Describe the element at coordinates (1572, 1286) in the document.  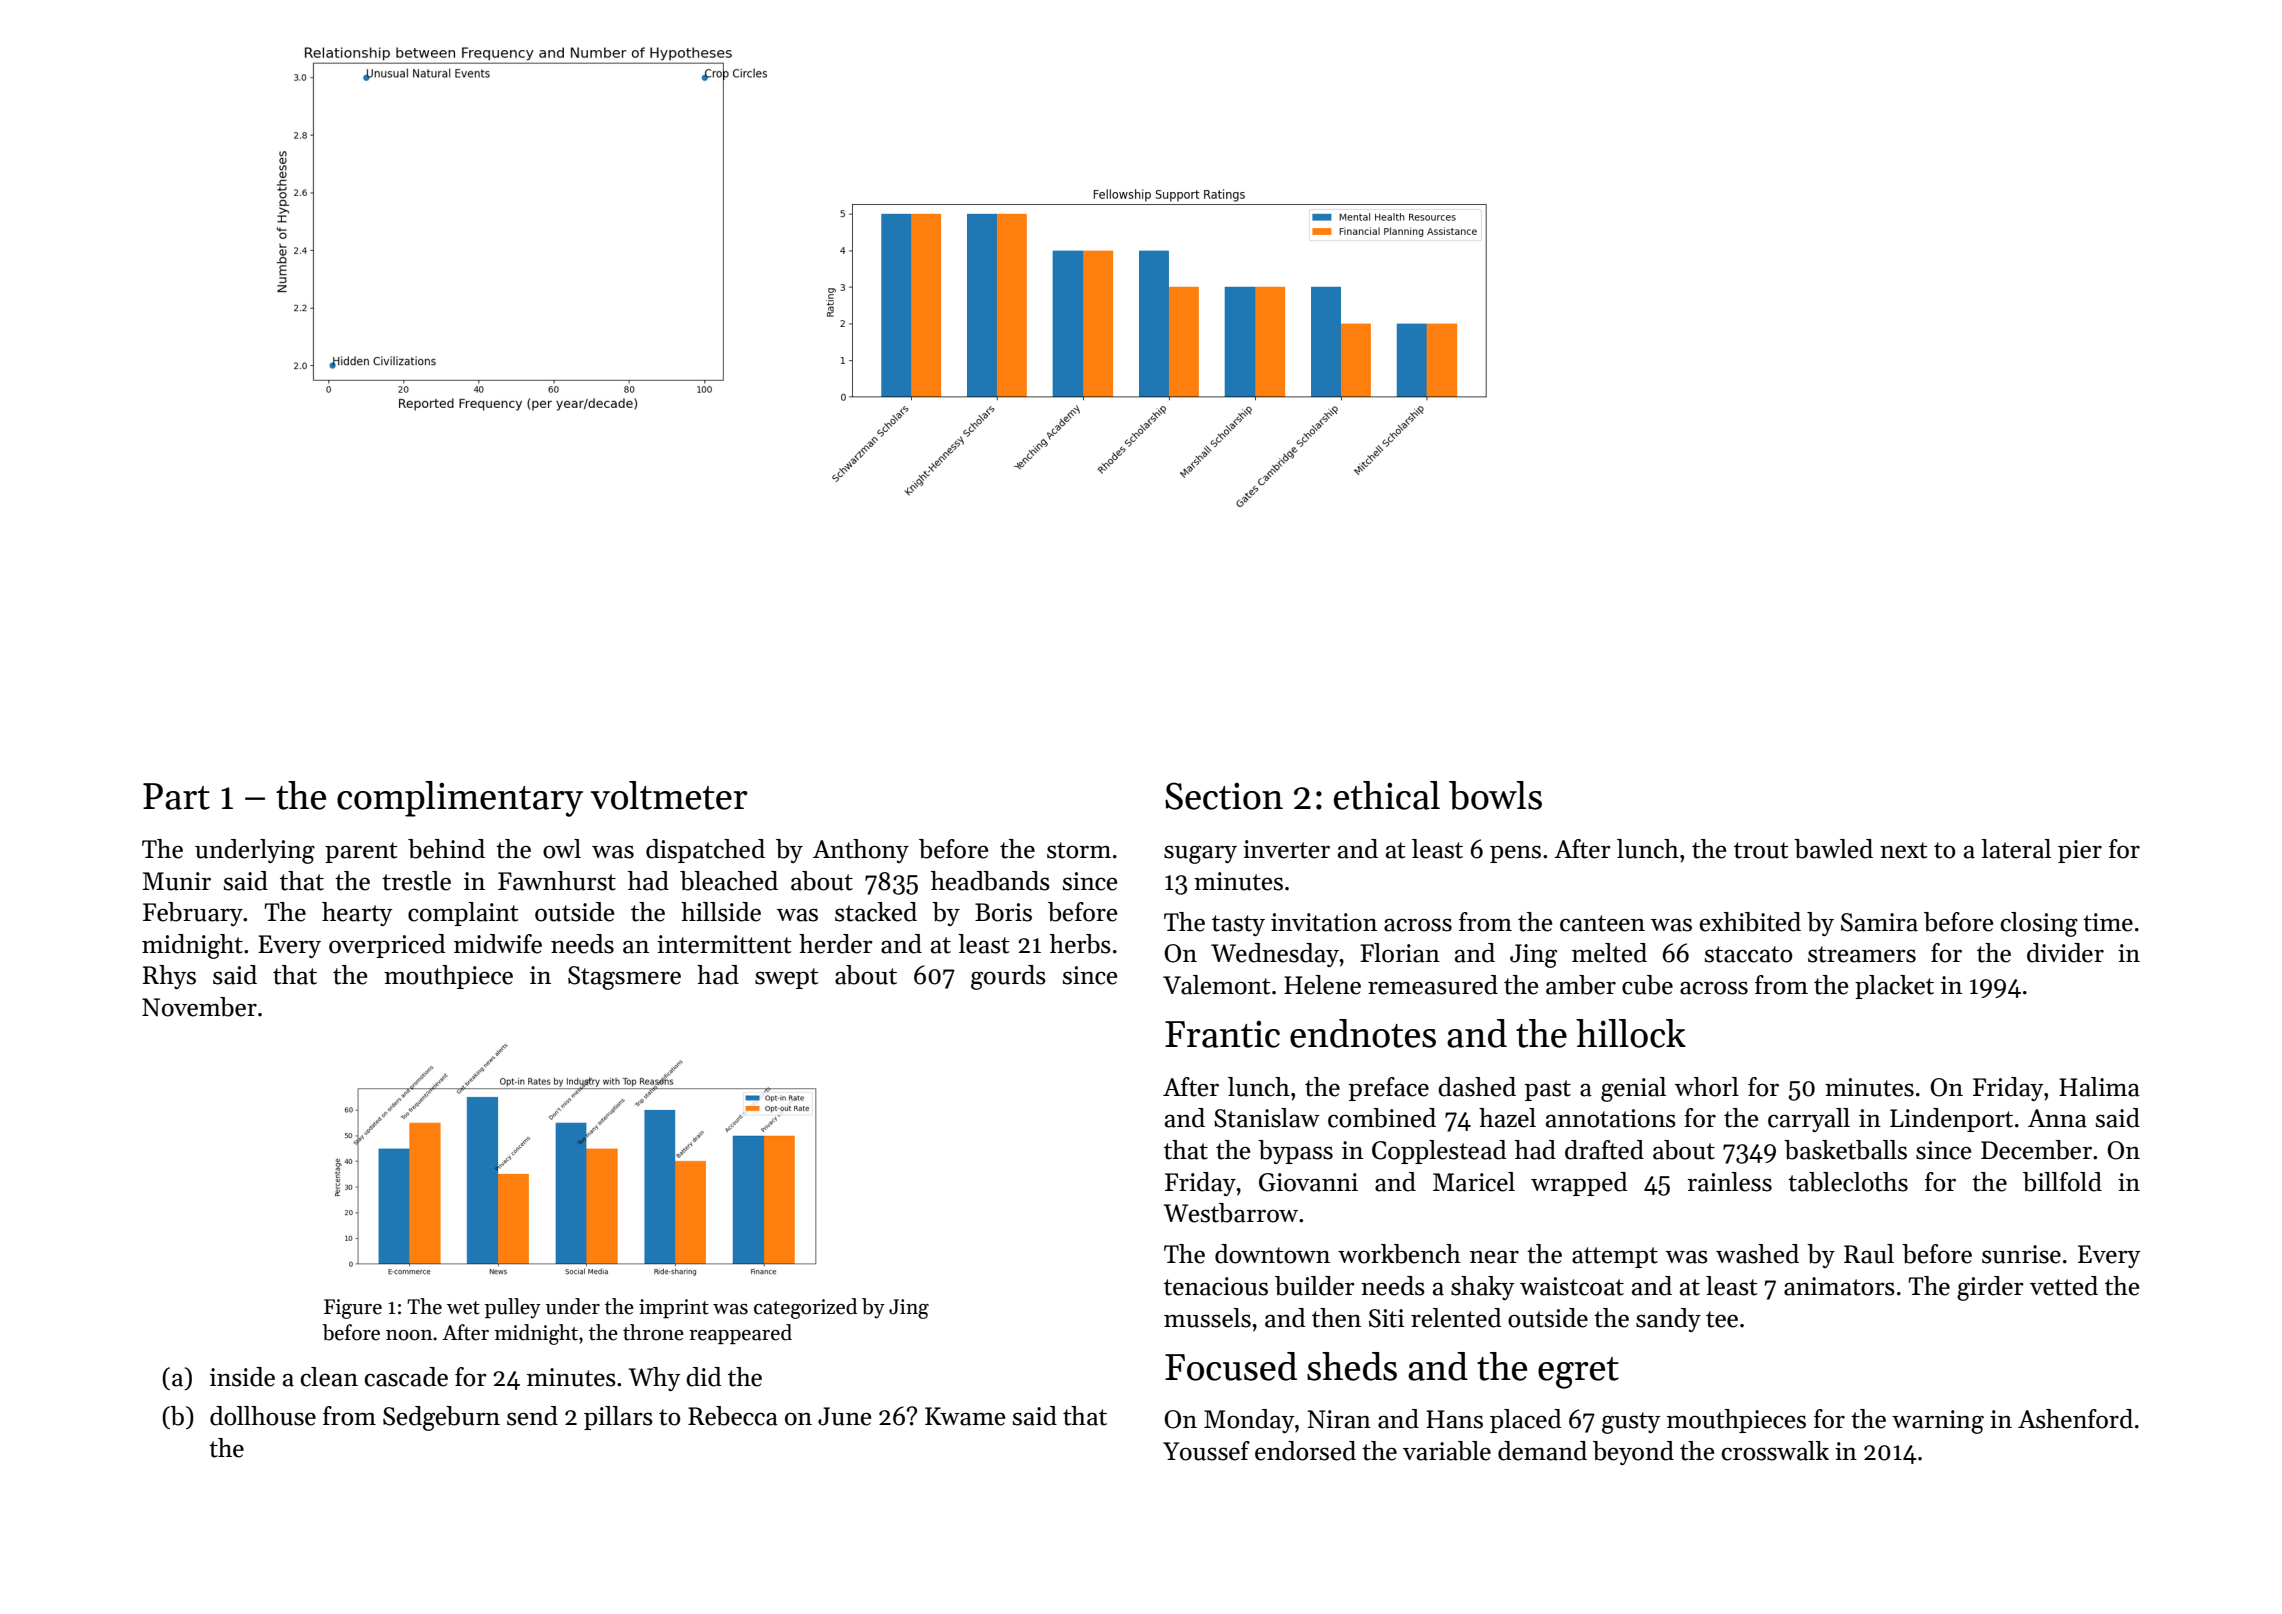
I see `waistcoat` at that location.
